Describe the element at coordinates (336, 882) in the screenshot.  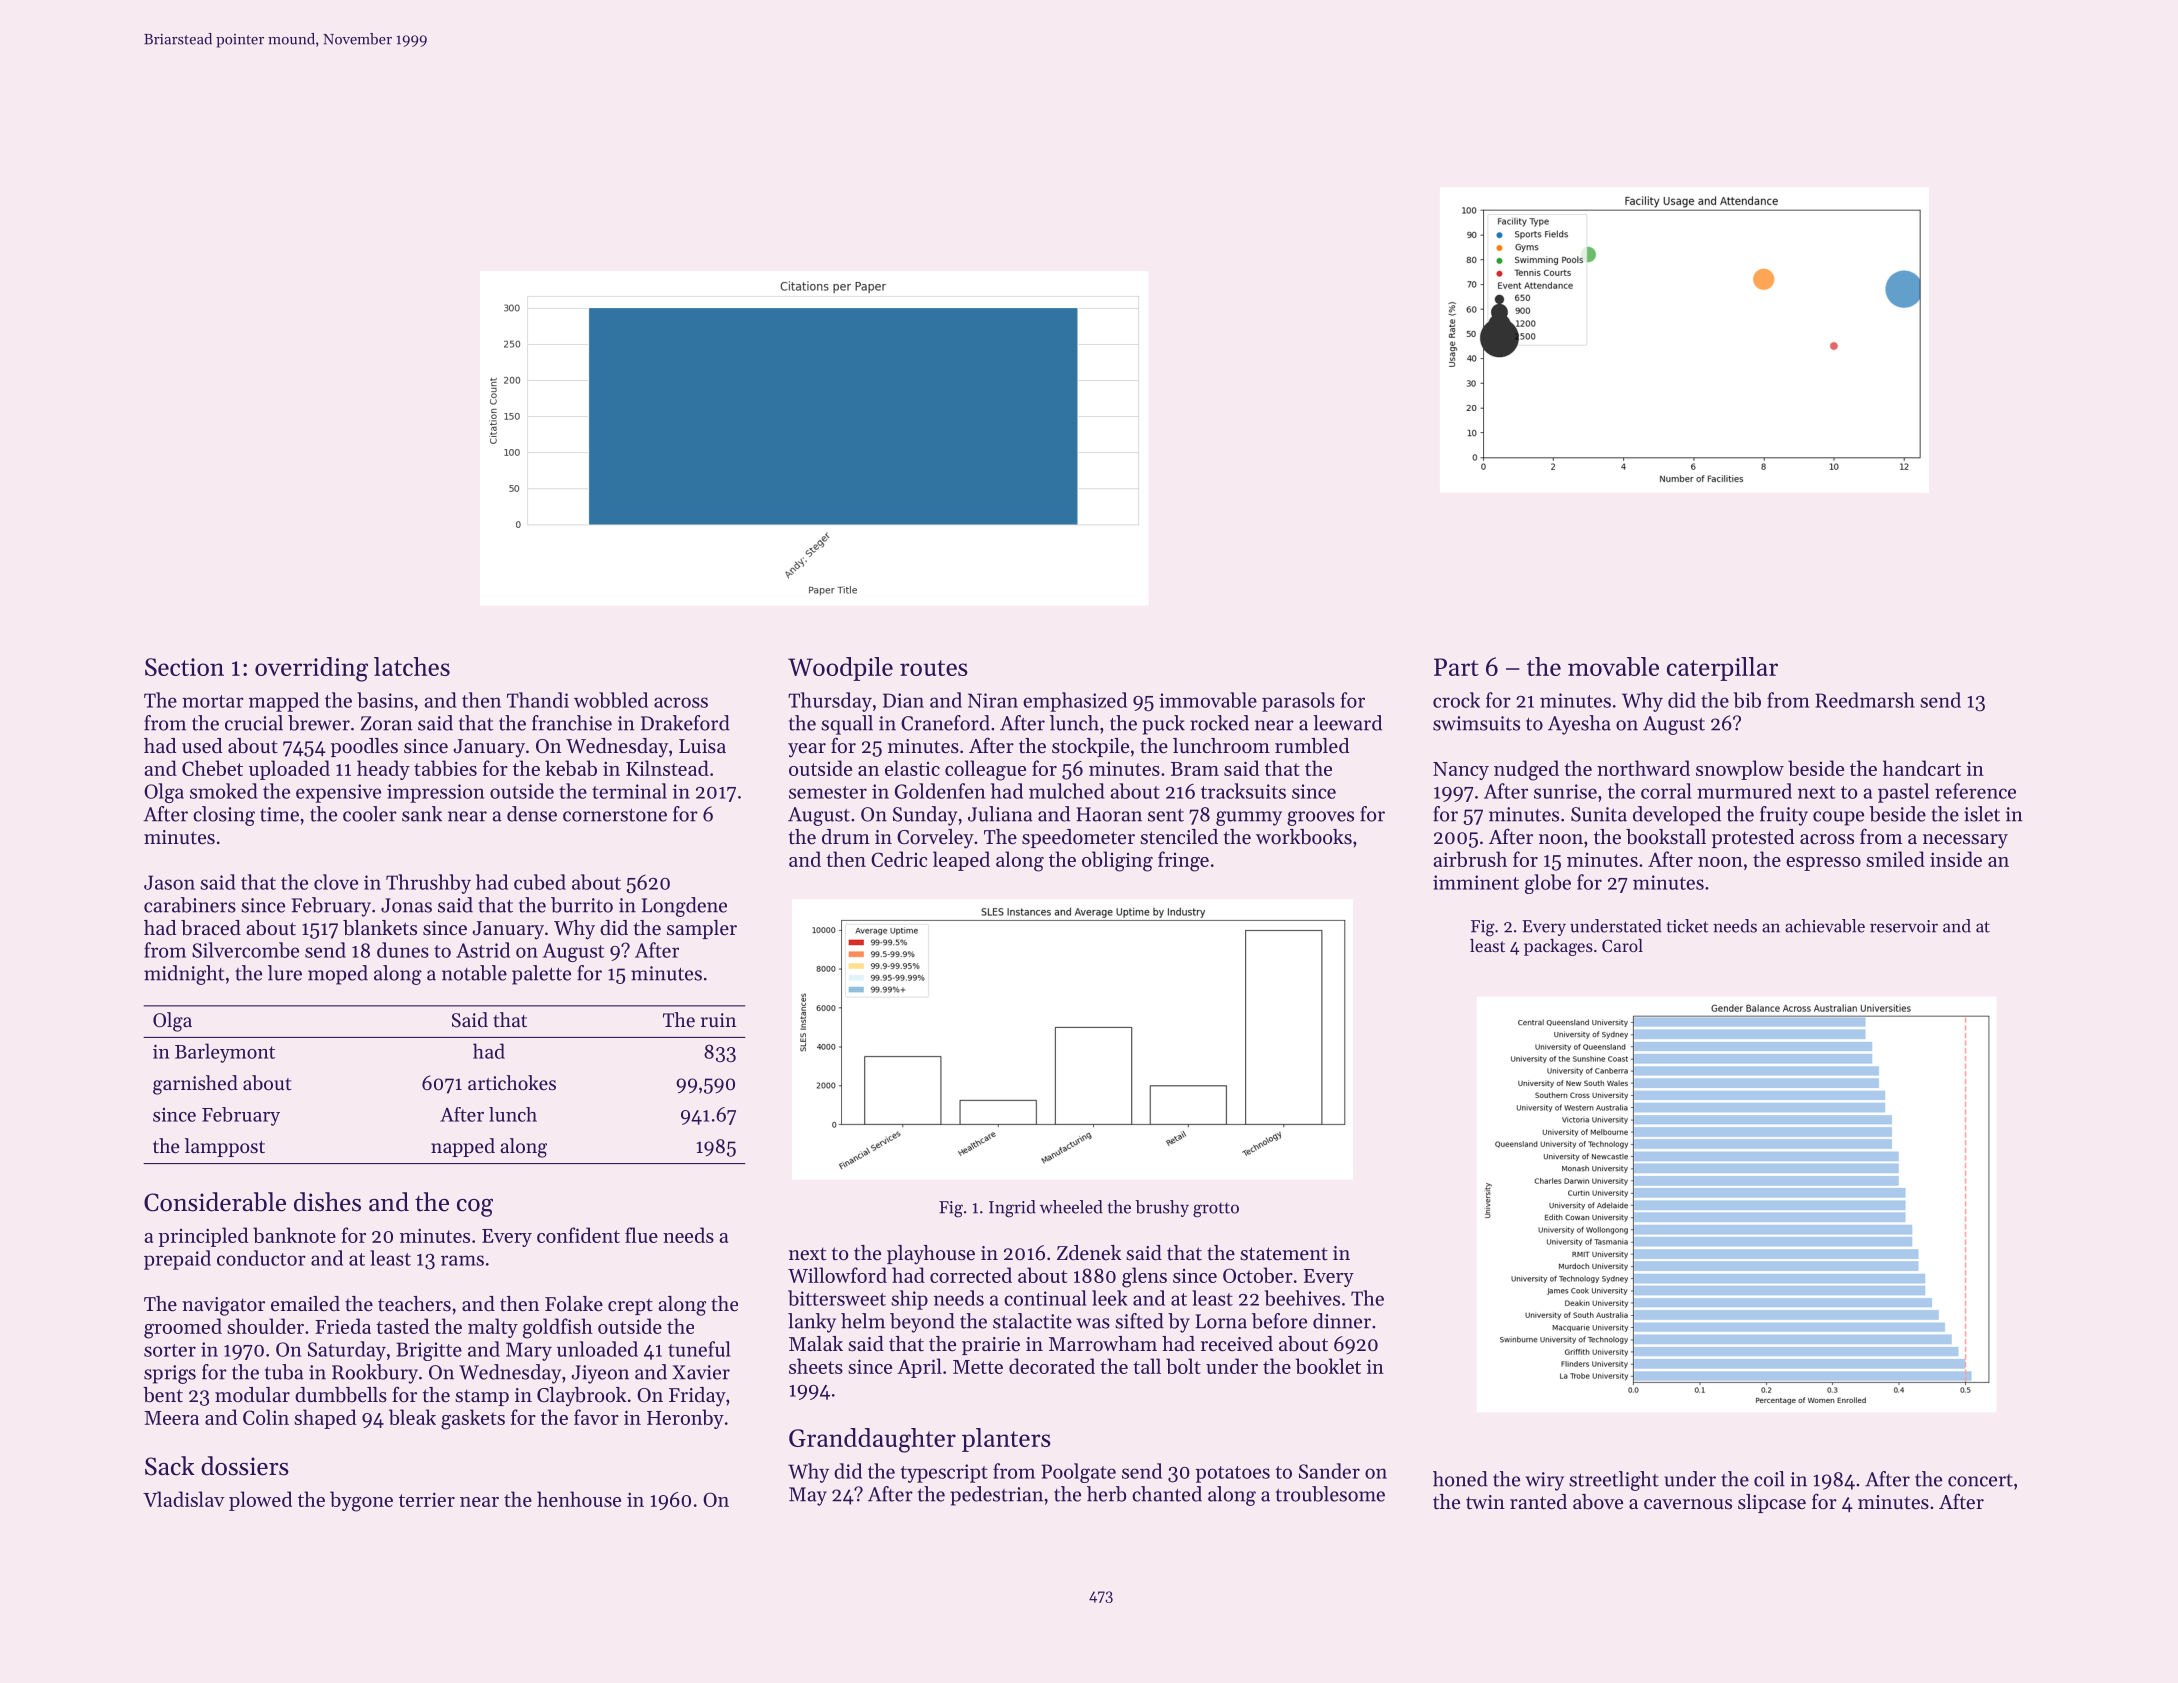
I see `clove` at that location.
